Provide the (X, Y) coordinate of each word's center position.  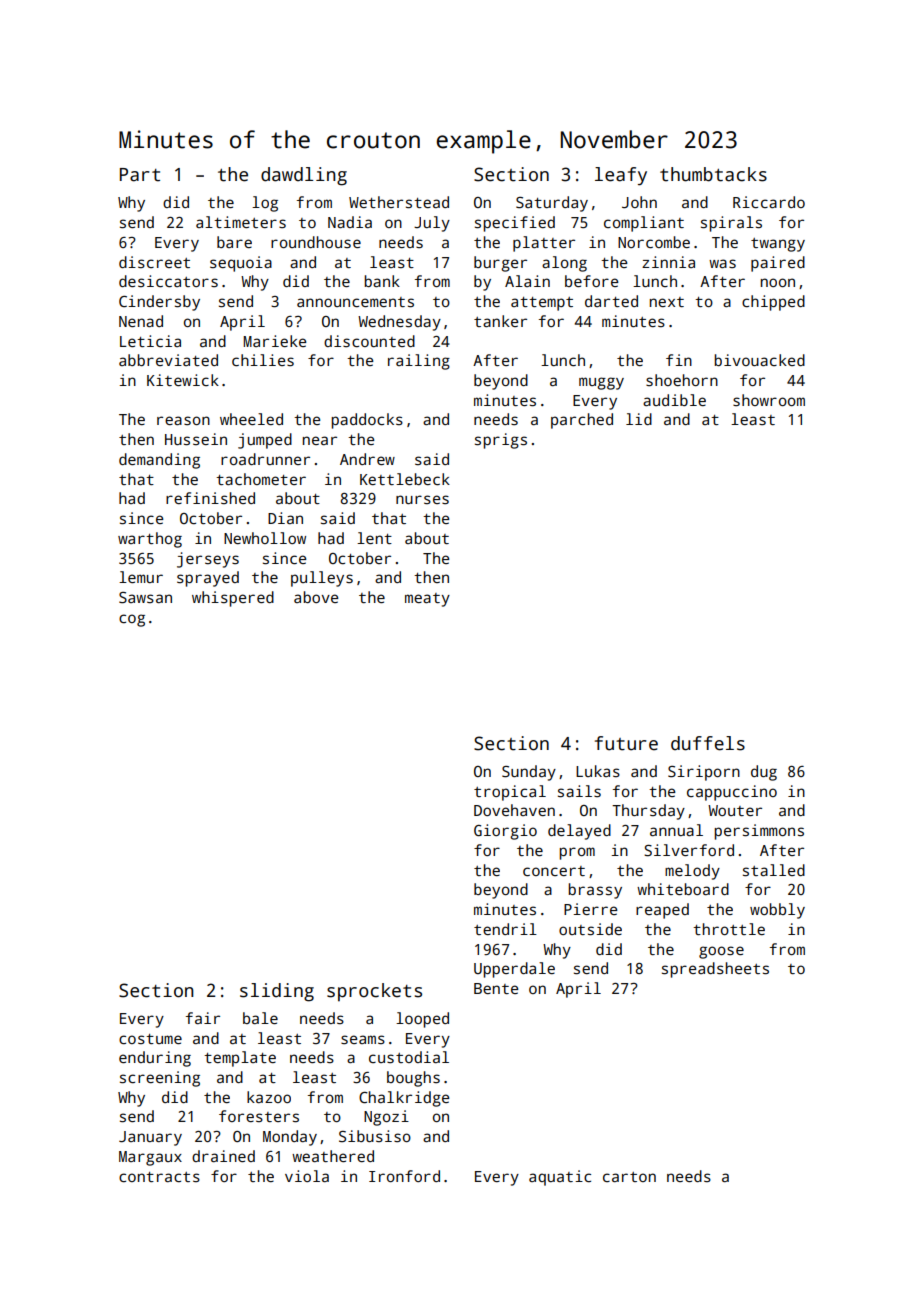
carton (629, 1177)
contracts (159, 1177)
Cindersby (159, 303)
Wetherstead (399, 202)
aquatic (560, 1178)
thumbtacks (713, 174)
